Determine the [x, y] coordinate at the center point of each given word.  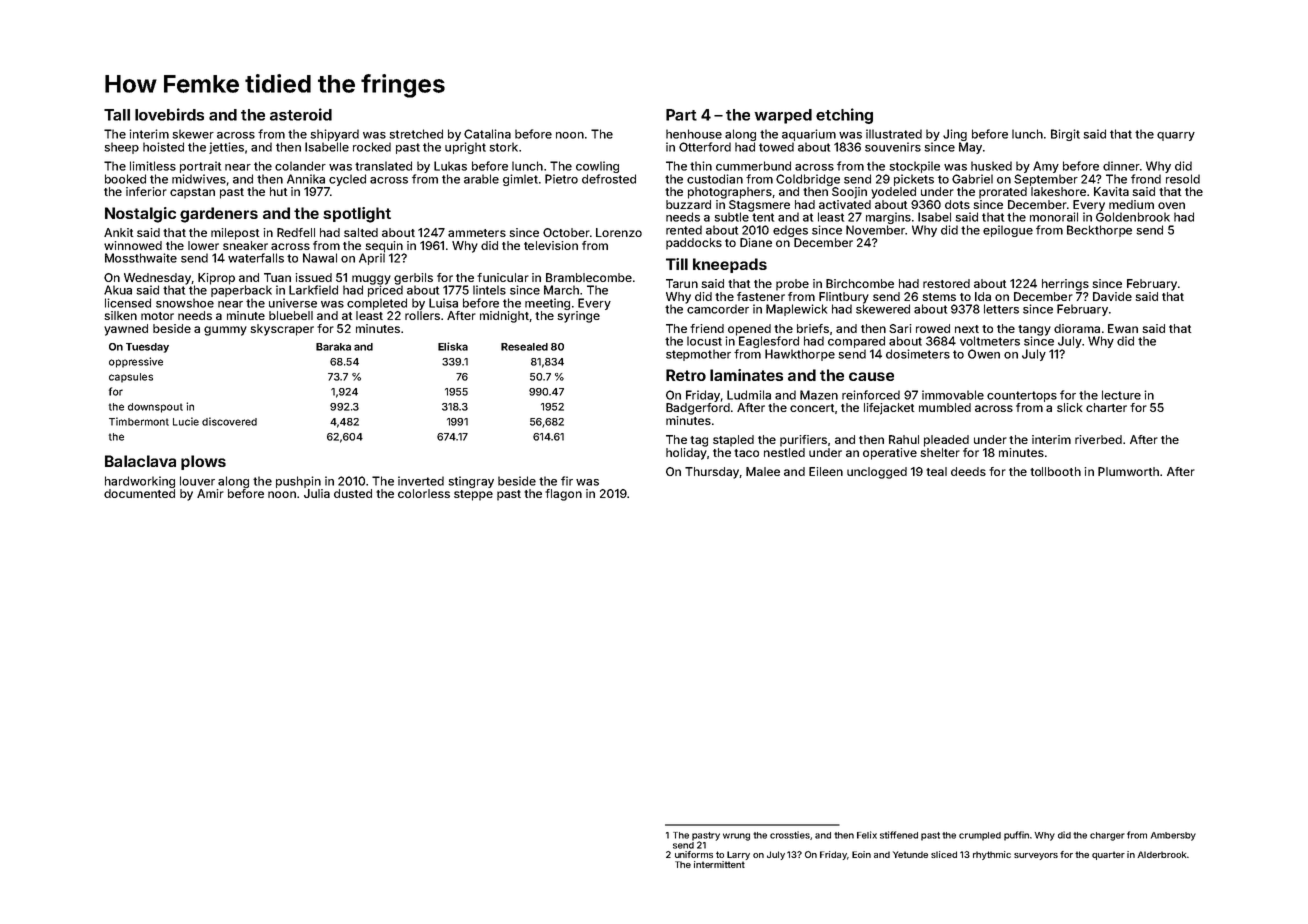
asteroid [301, 114]
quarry [1176, 136]
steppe [473, 495]
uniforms [694, 854]
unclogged [877, 473]
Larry [738, 855]
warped [783, 116]
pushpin [298, 482]
